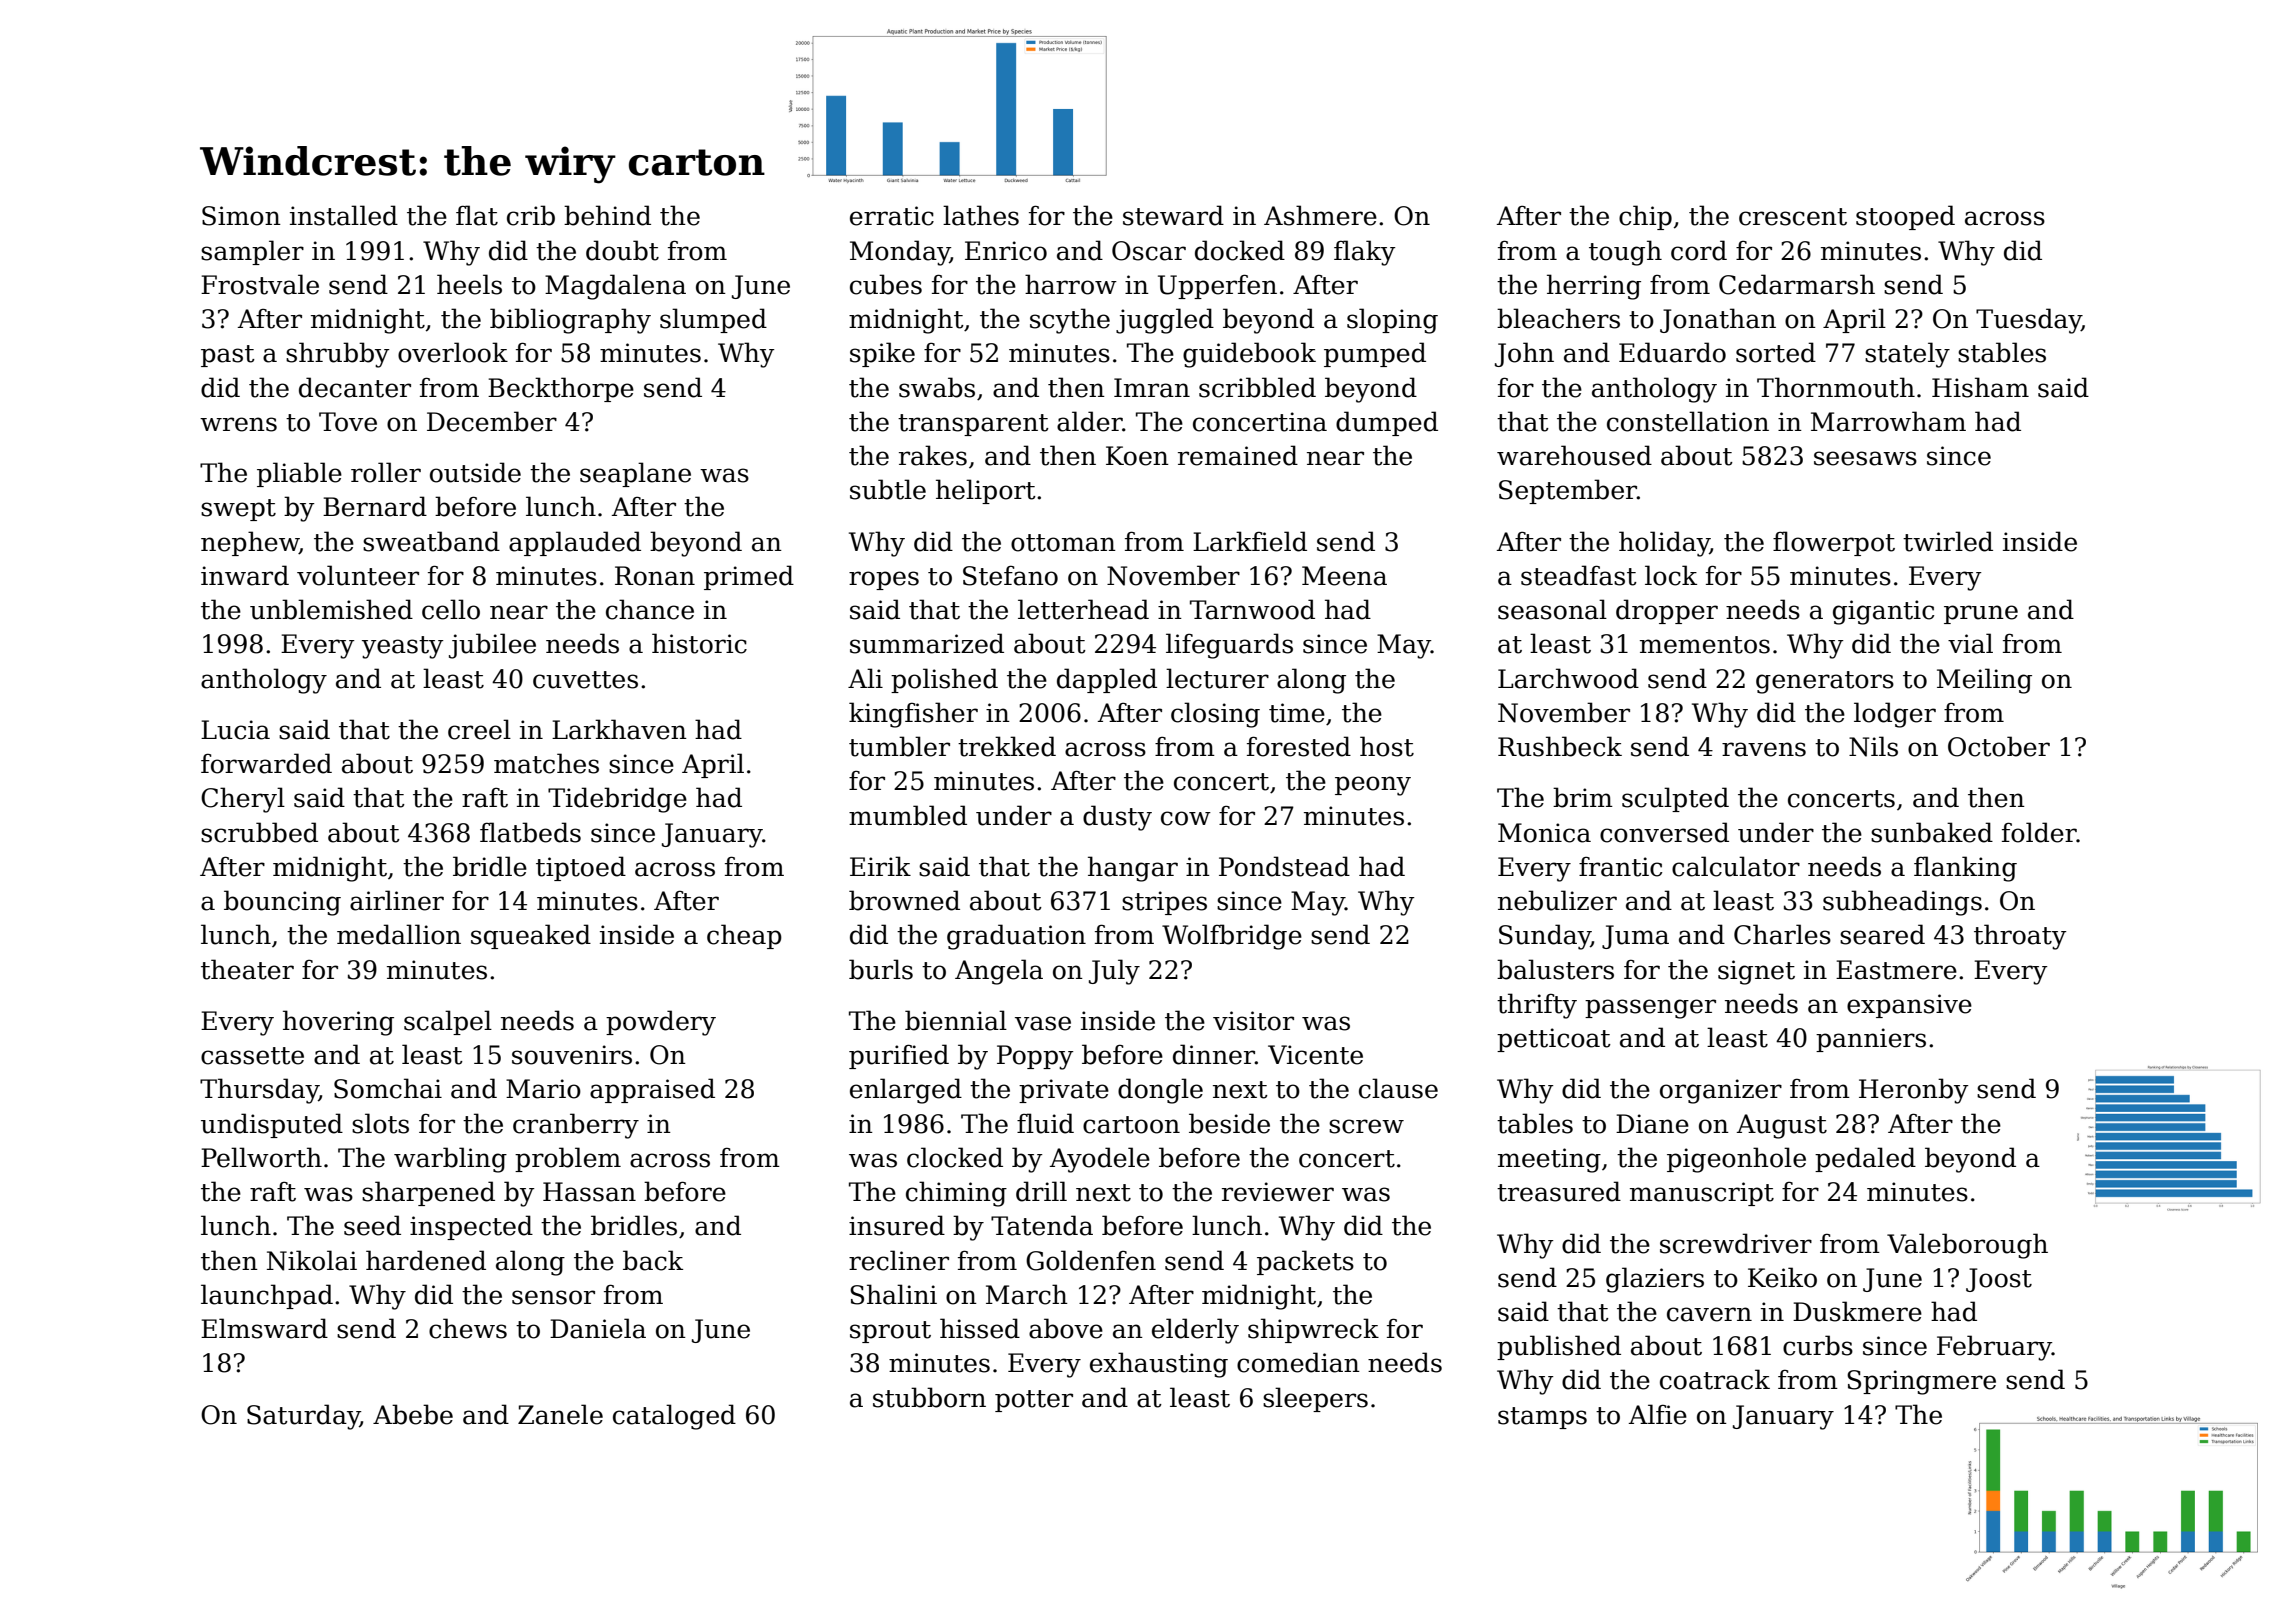 This image has width=2292, height=1620. Describe the element at coordinates (260, 284) in the image. I see `Frostvale` at that location.
